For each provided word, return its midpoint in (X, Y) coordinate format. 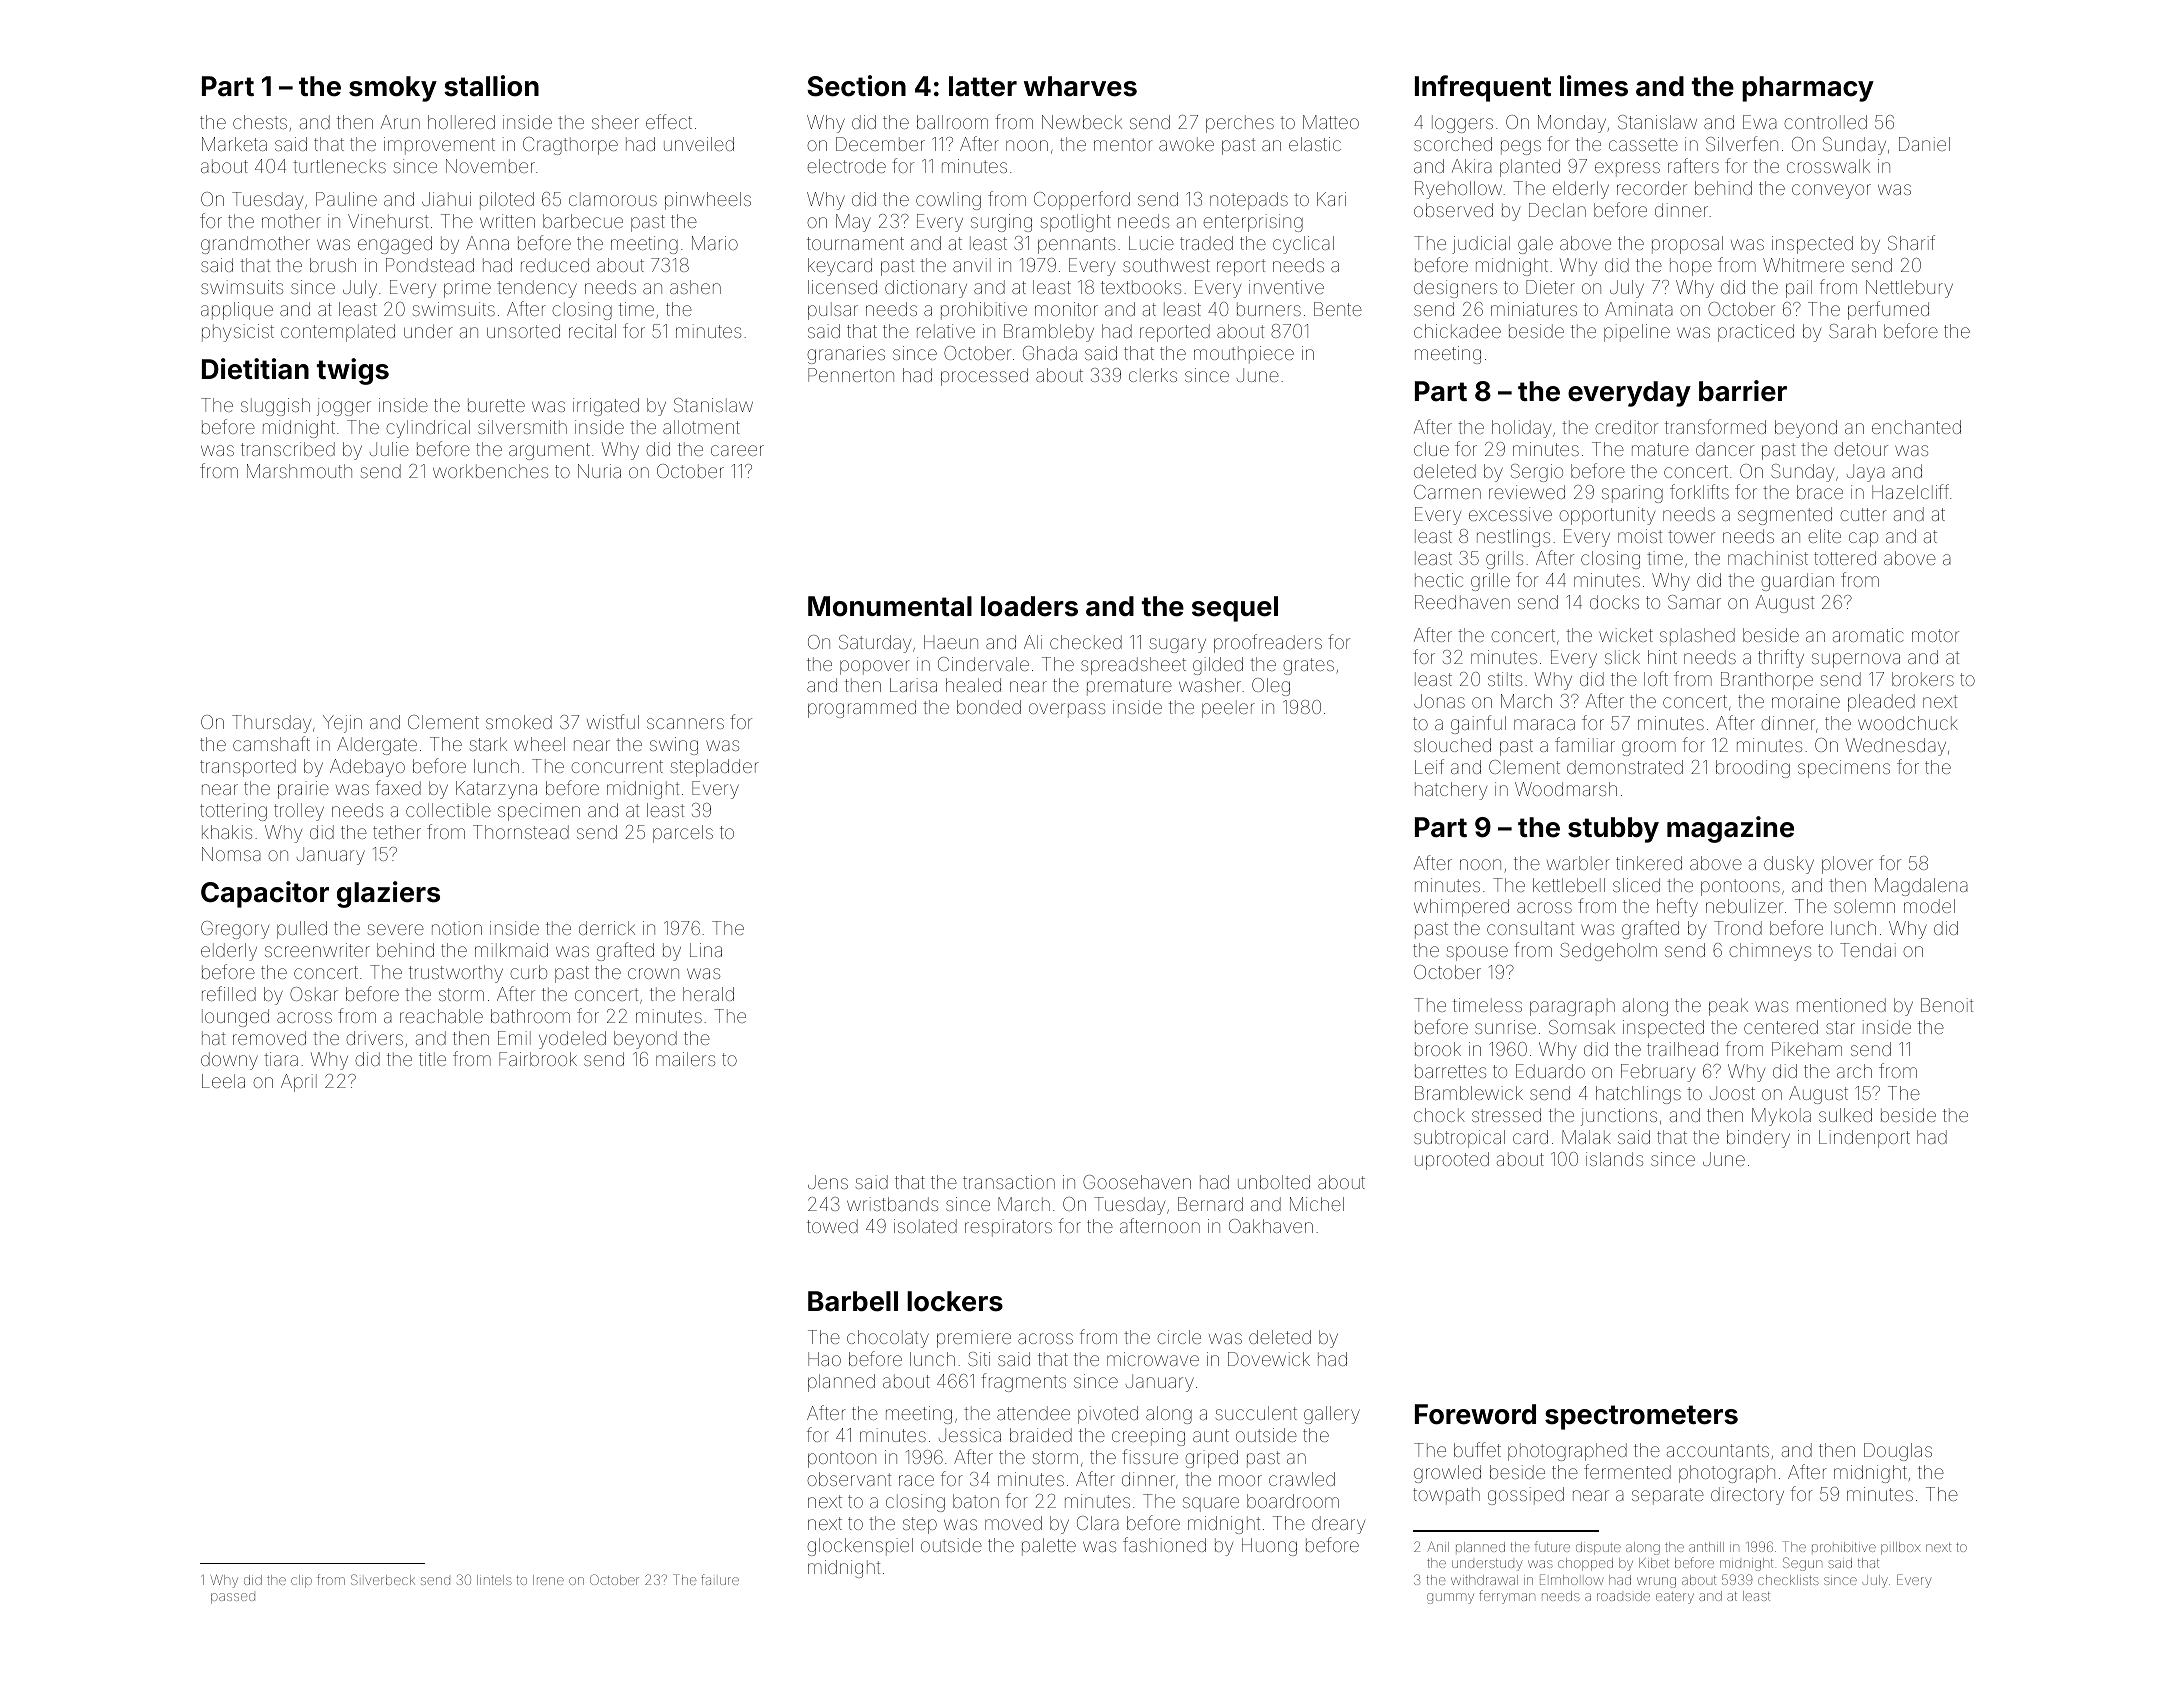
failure (720, 1579)
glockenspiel (860, 1547)
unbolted (1274, 1182)
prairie (303, 790)
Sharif (1911, 242)
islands (1614, 1159)
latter (983, 86)
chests (260, 122)
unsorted (523, 331)
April (299, 1083)
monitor (1066, 309)
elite (1824, 536)
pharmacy (1808, 89)
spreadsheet (1133, 666)
